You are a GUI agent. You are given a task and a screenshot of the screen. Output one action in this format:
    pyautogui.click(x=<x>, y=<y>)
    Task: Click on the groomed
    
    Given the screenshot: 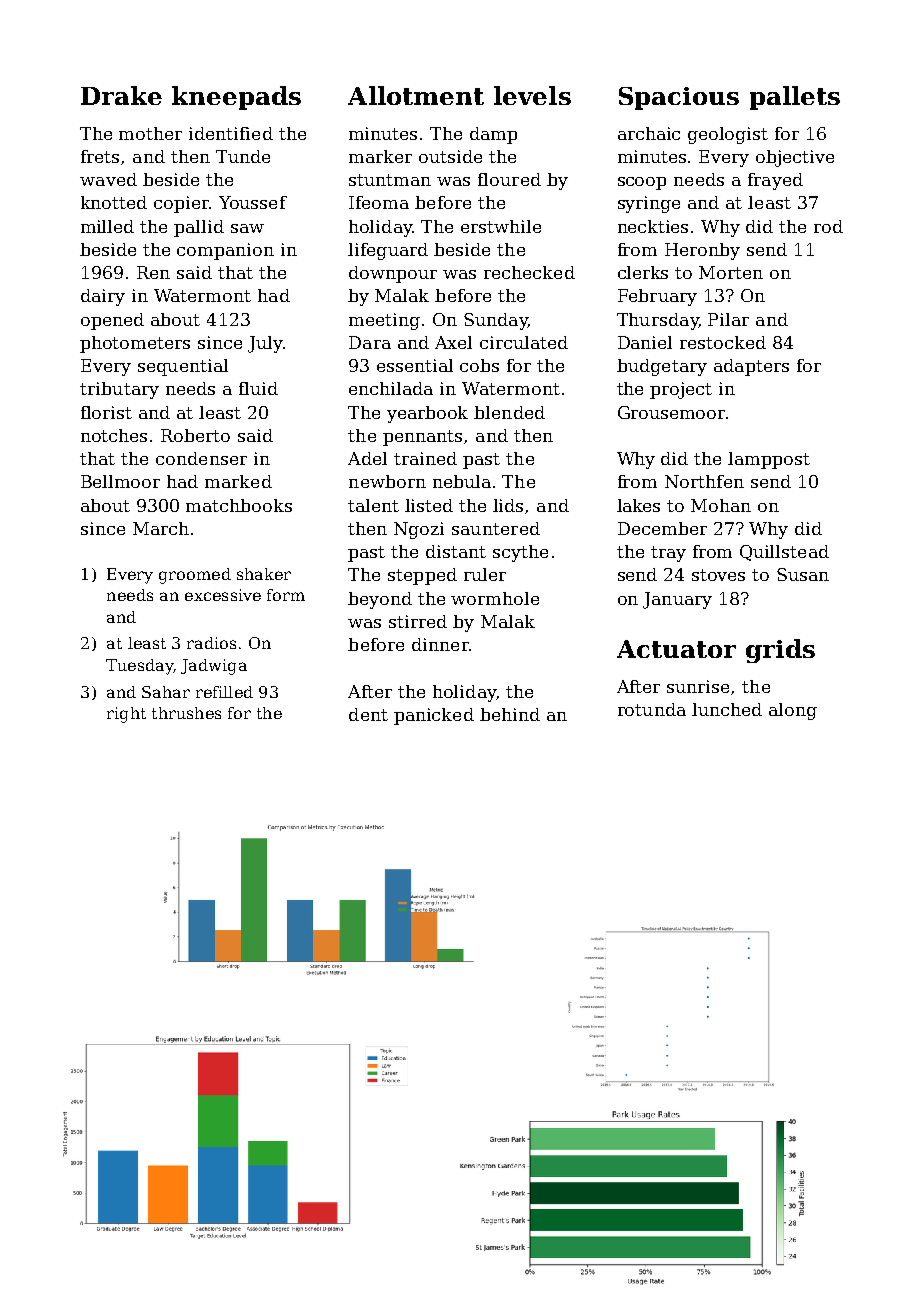 What is the action you would take?
    pyautogui.click(x=195, y=576)
